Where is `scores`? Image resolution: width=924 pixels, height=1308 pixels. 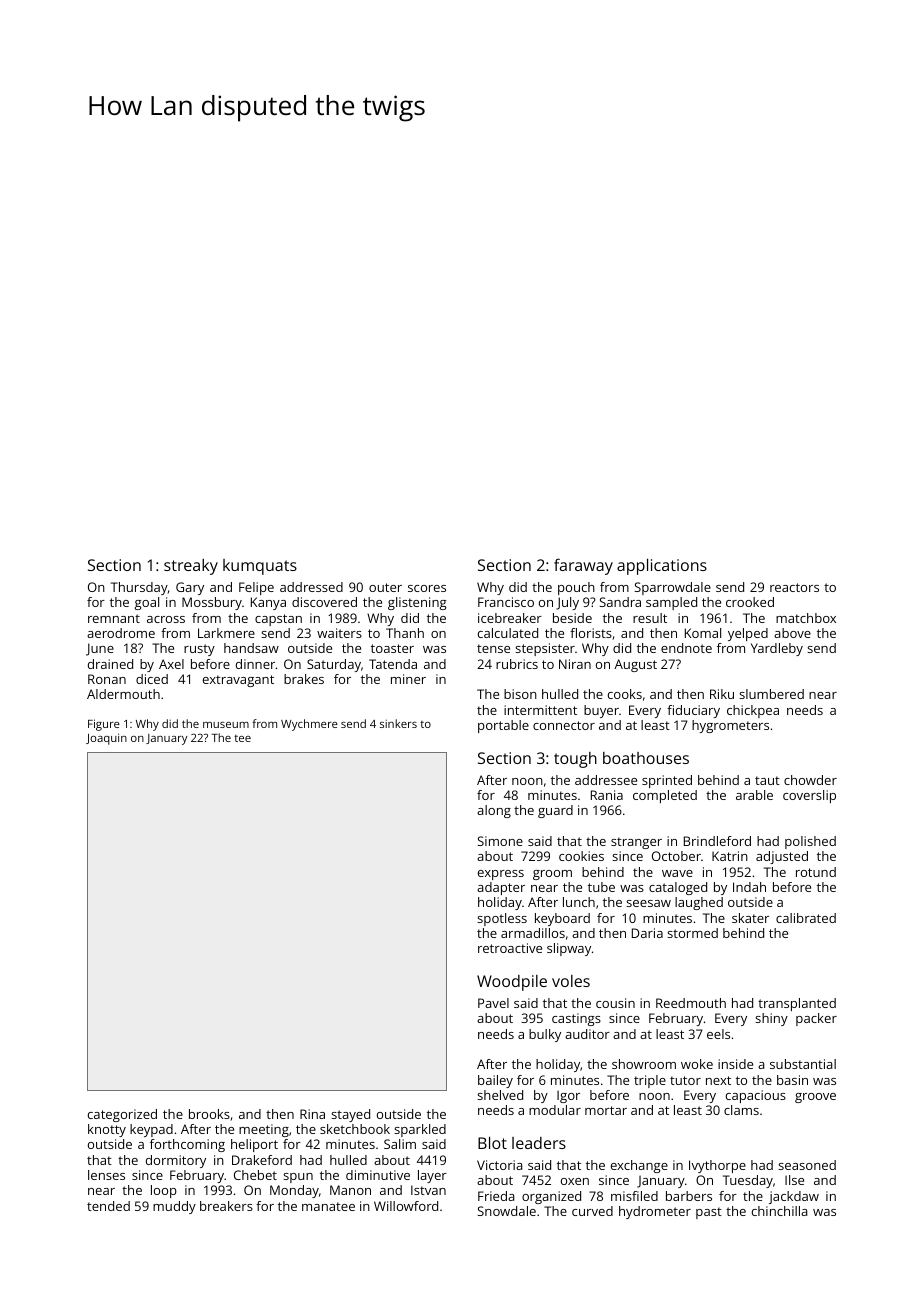
scores is located at coordinates (427, 588).
